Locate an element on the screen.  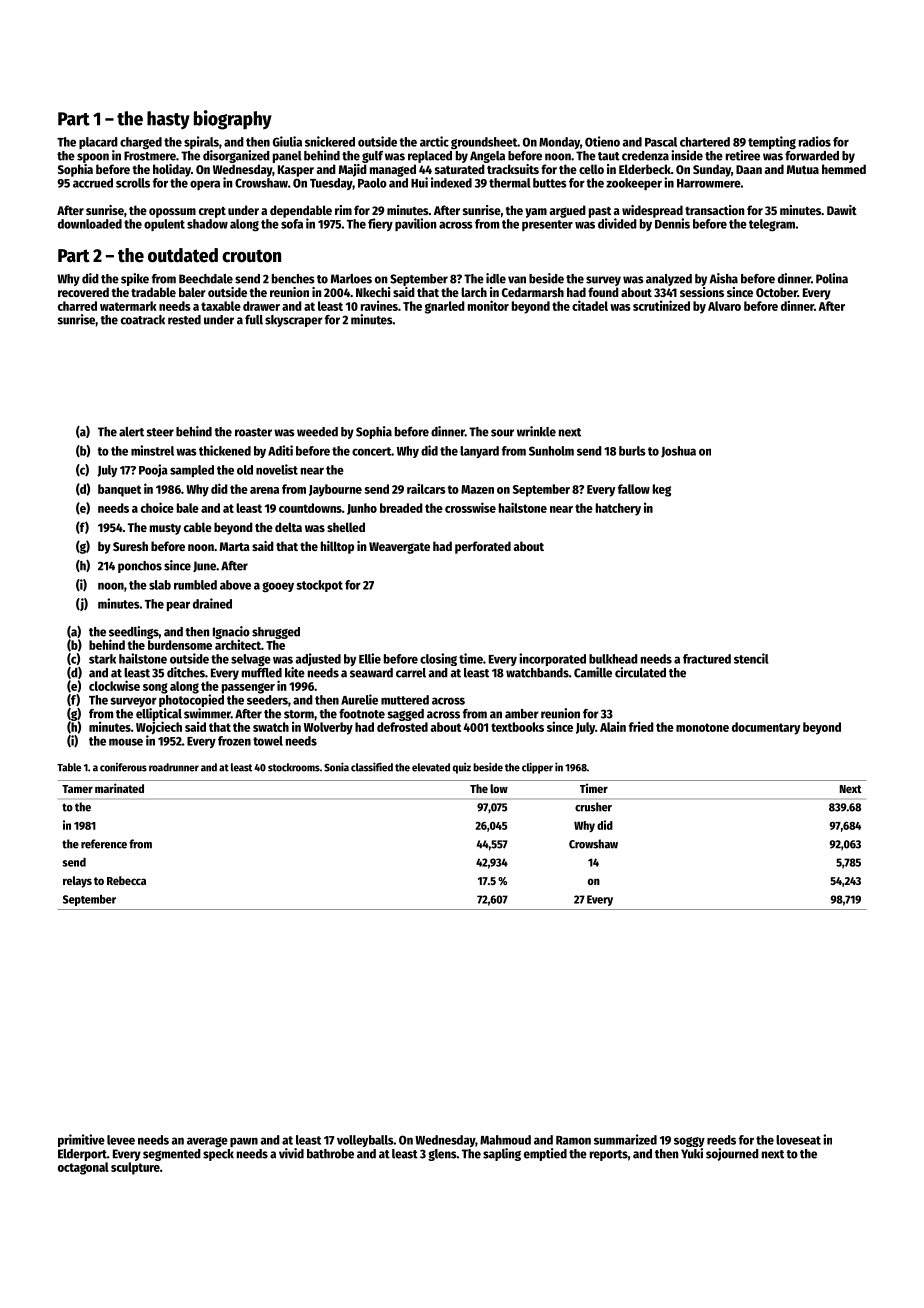
analyzed is located at coordinates (669, 280).
